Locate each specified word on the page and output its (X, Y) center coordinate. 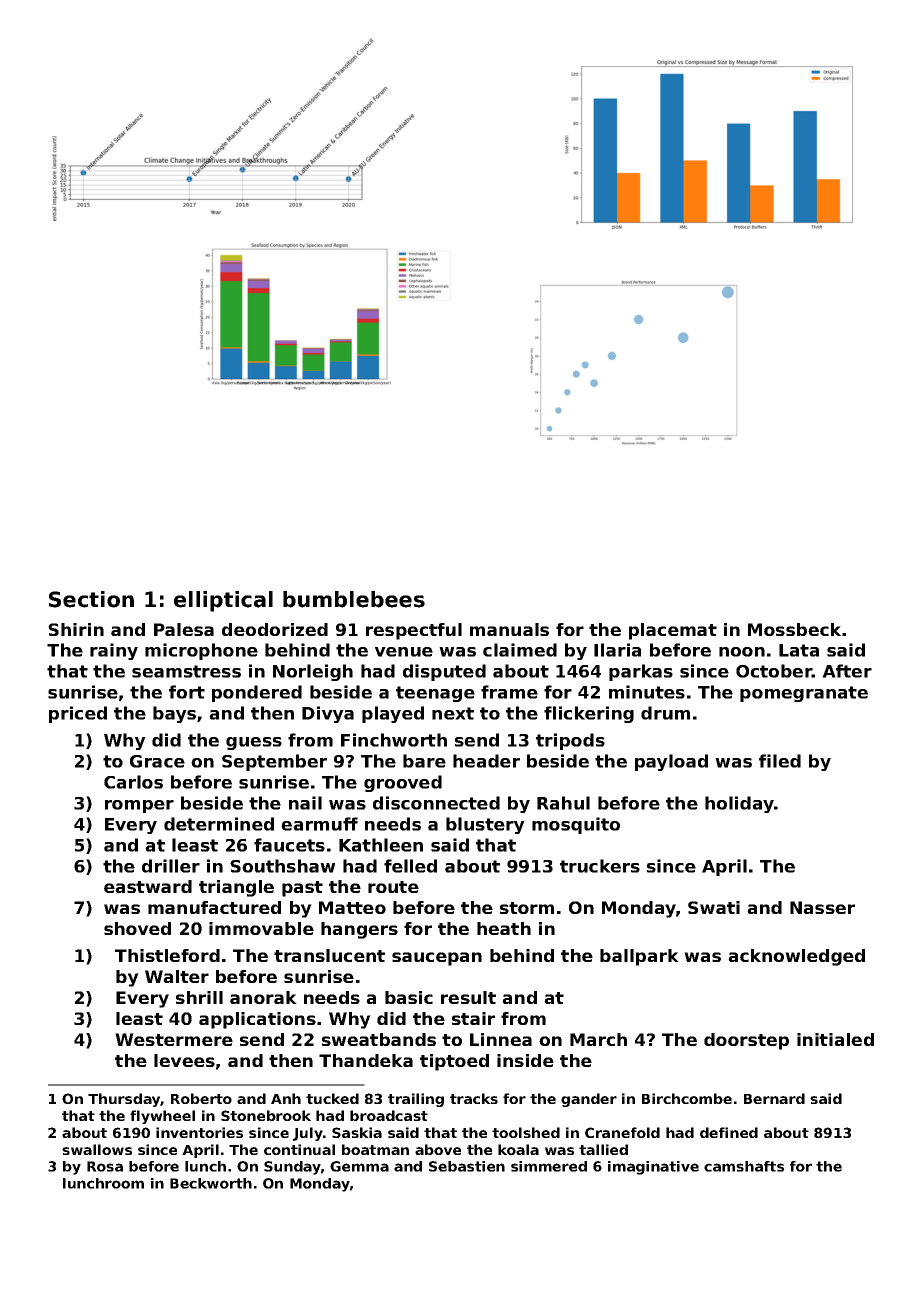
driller (171, 866)
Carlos (133, 782)
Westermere (174, 1039)
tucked (332, 1098)
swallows (97, 1149)
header (486, 761)
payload (671, 762)
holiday (739, 804)
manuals (509, 629)
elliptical (223, 601)
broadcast (389, 1115)
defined (729, 1132)
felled (410, 866)
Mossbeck (794, 629)
